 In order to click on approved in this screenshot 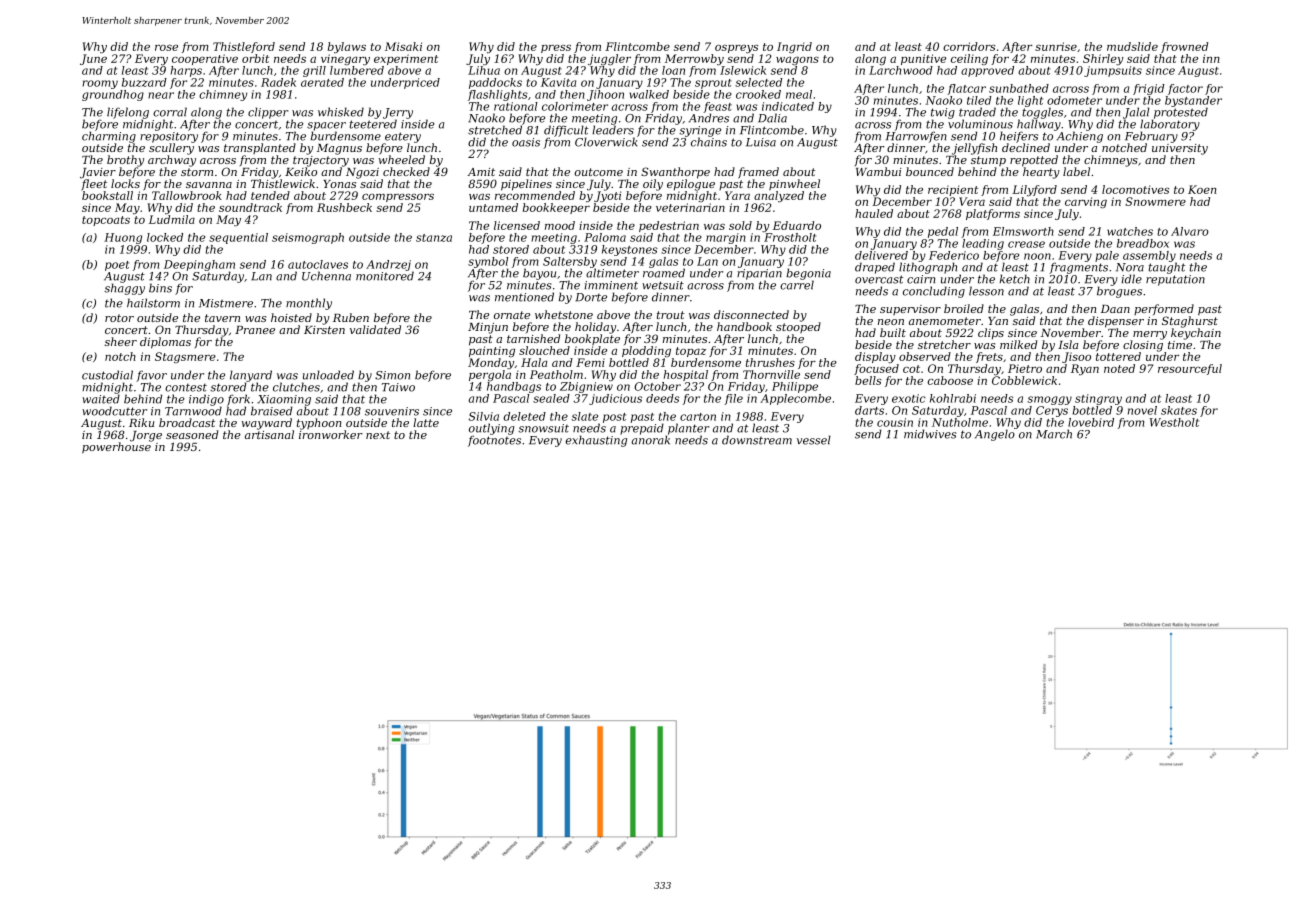, I will do `click(987, 71)`.
